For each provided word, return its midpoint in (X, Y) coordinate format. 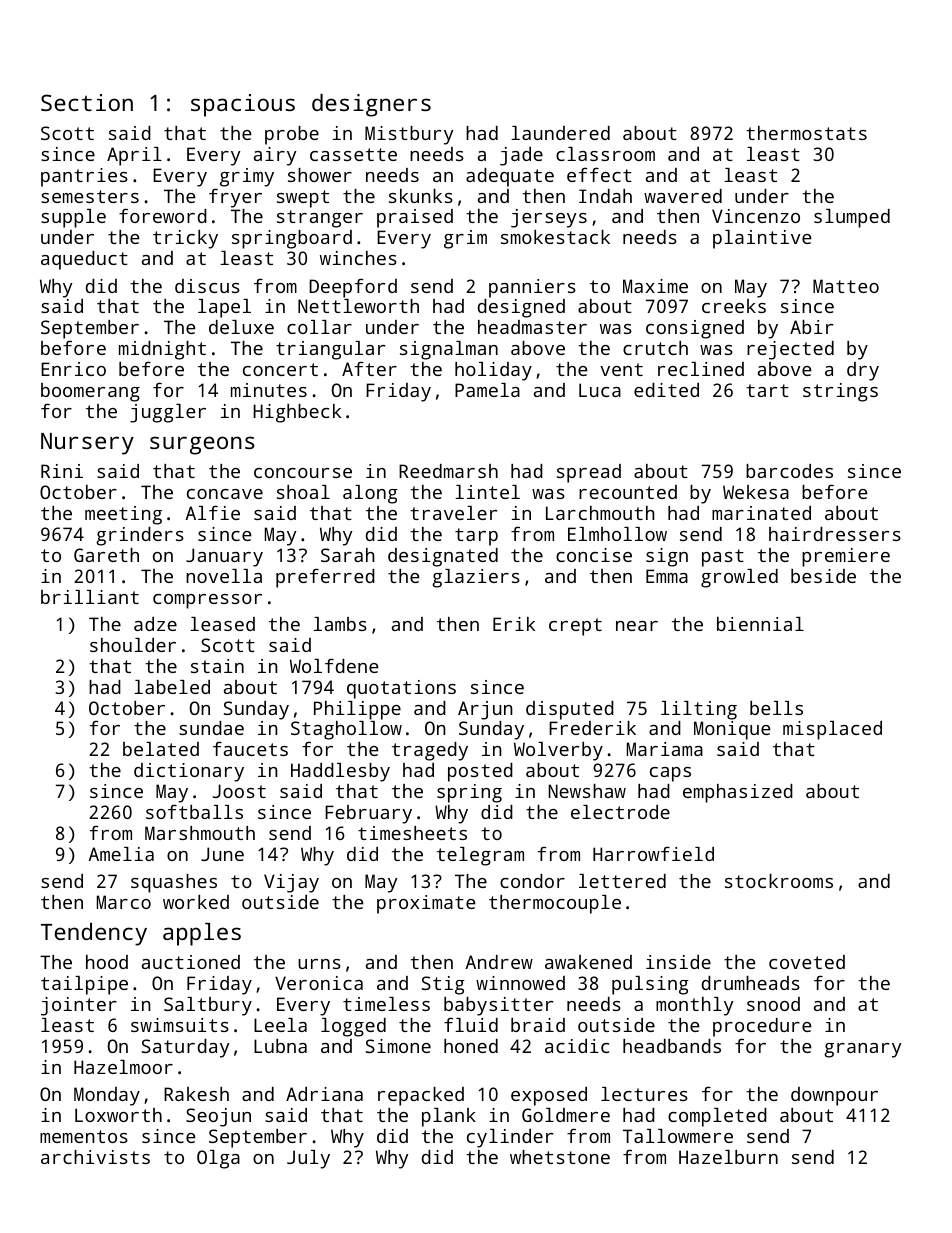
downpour (834, 1096)
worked (196, 902)
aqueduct (84, 260)
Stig (443, 985)
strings (840, 392)
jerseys (549, 218)
